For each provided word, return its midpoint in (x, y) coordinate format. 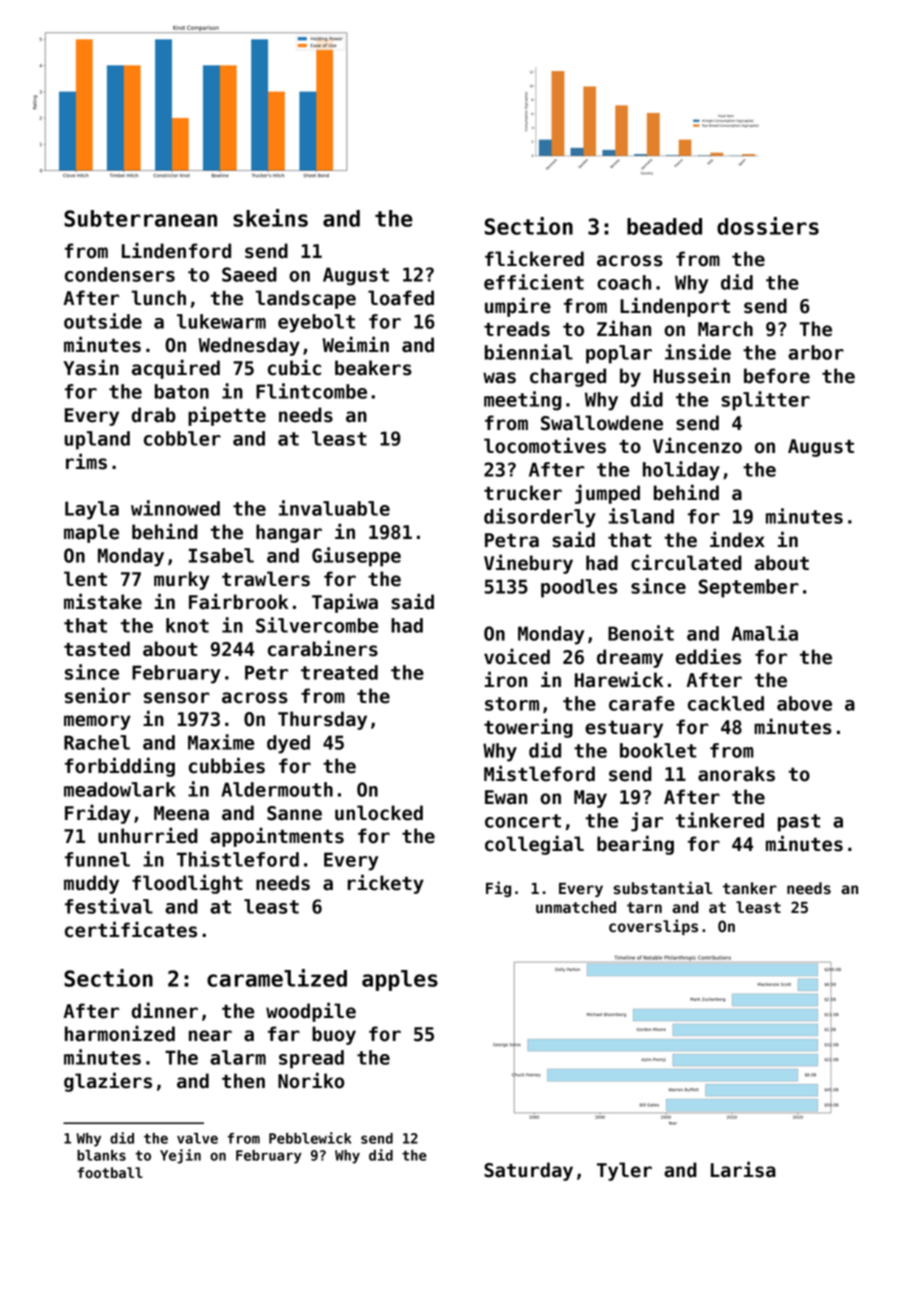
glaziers (108, 1082)
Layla (92, 510)
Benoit (641, 633)
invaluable (334, 508)
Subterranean (140, 218)
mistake (103, 601)
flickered (534, 258)
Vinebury (528, 564)
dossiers (768, 226)
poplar (619, 354)
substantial (663, 888)
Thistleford (238, 859)
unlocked (379, 813)
